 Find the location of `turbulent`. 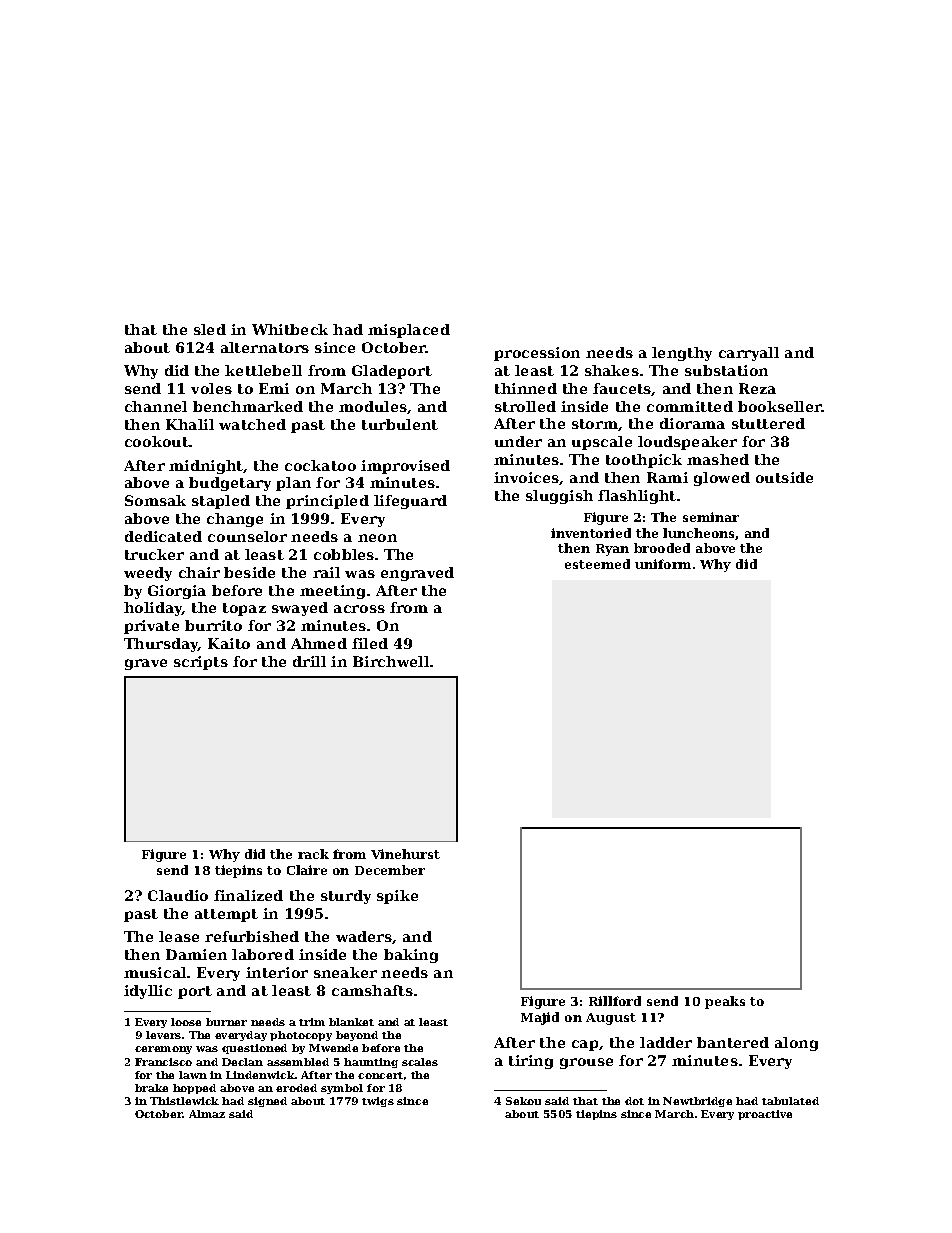

turbulent is located at coordinates (400, 424).
